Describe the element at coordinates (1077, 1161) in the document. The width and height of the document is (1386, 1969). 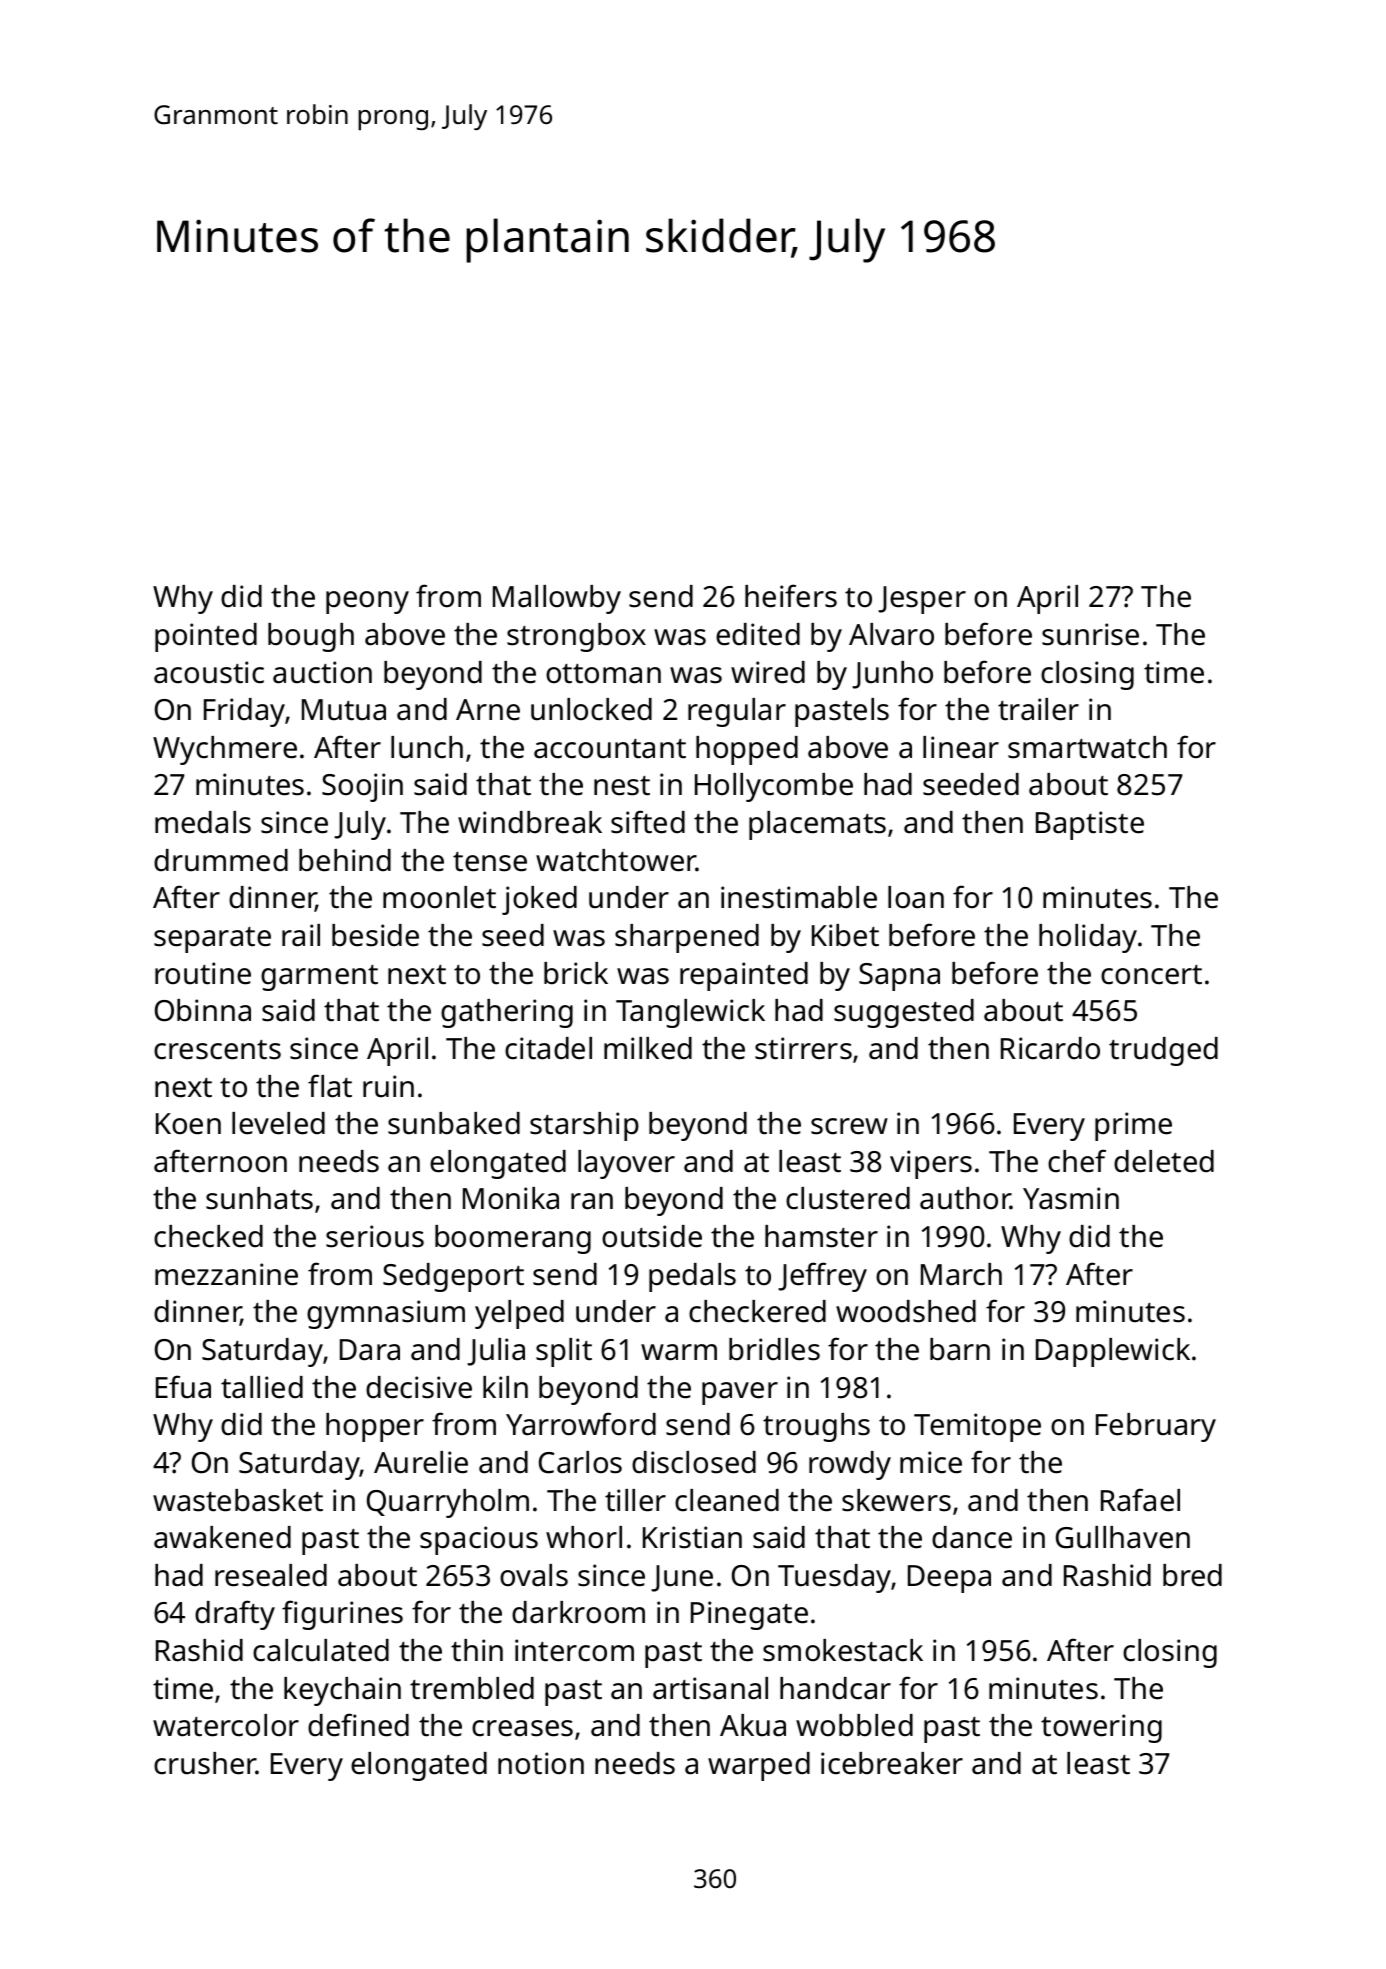
I see `chef` at that location.
